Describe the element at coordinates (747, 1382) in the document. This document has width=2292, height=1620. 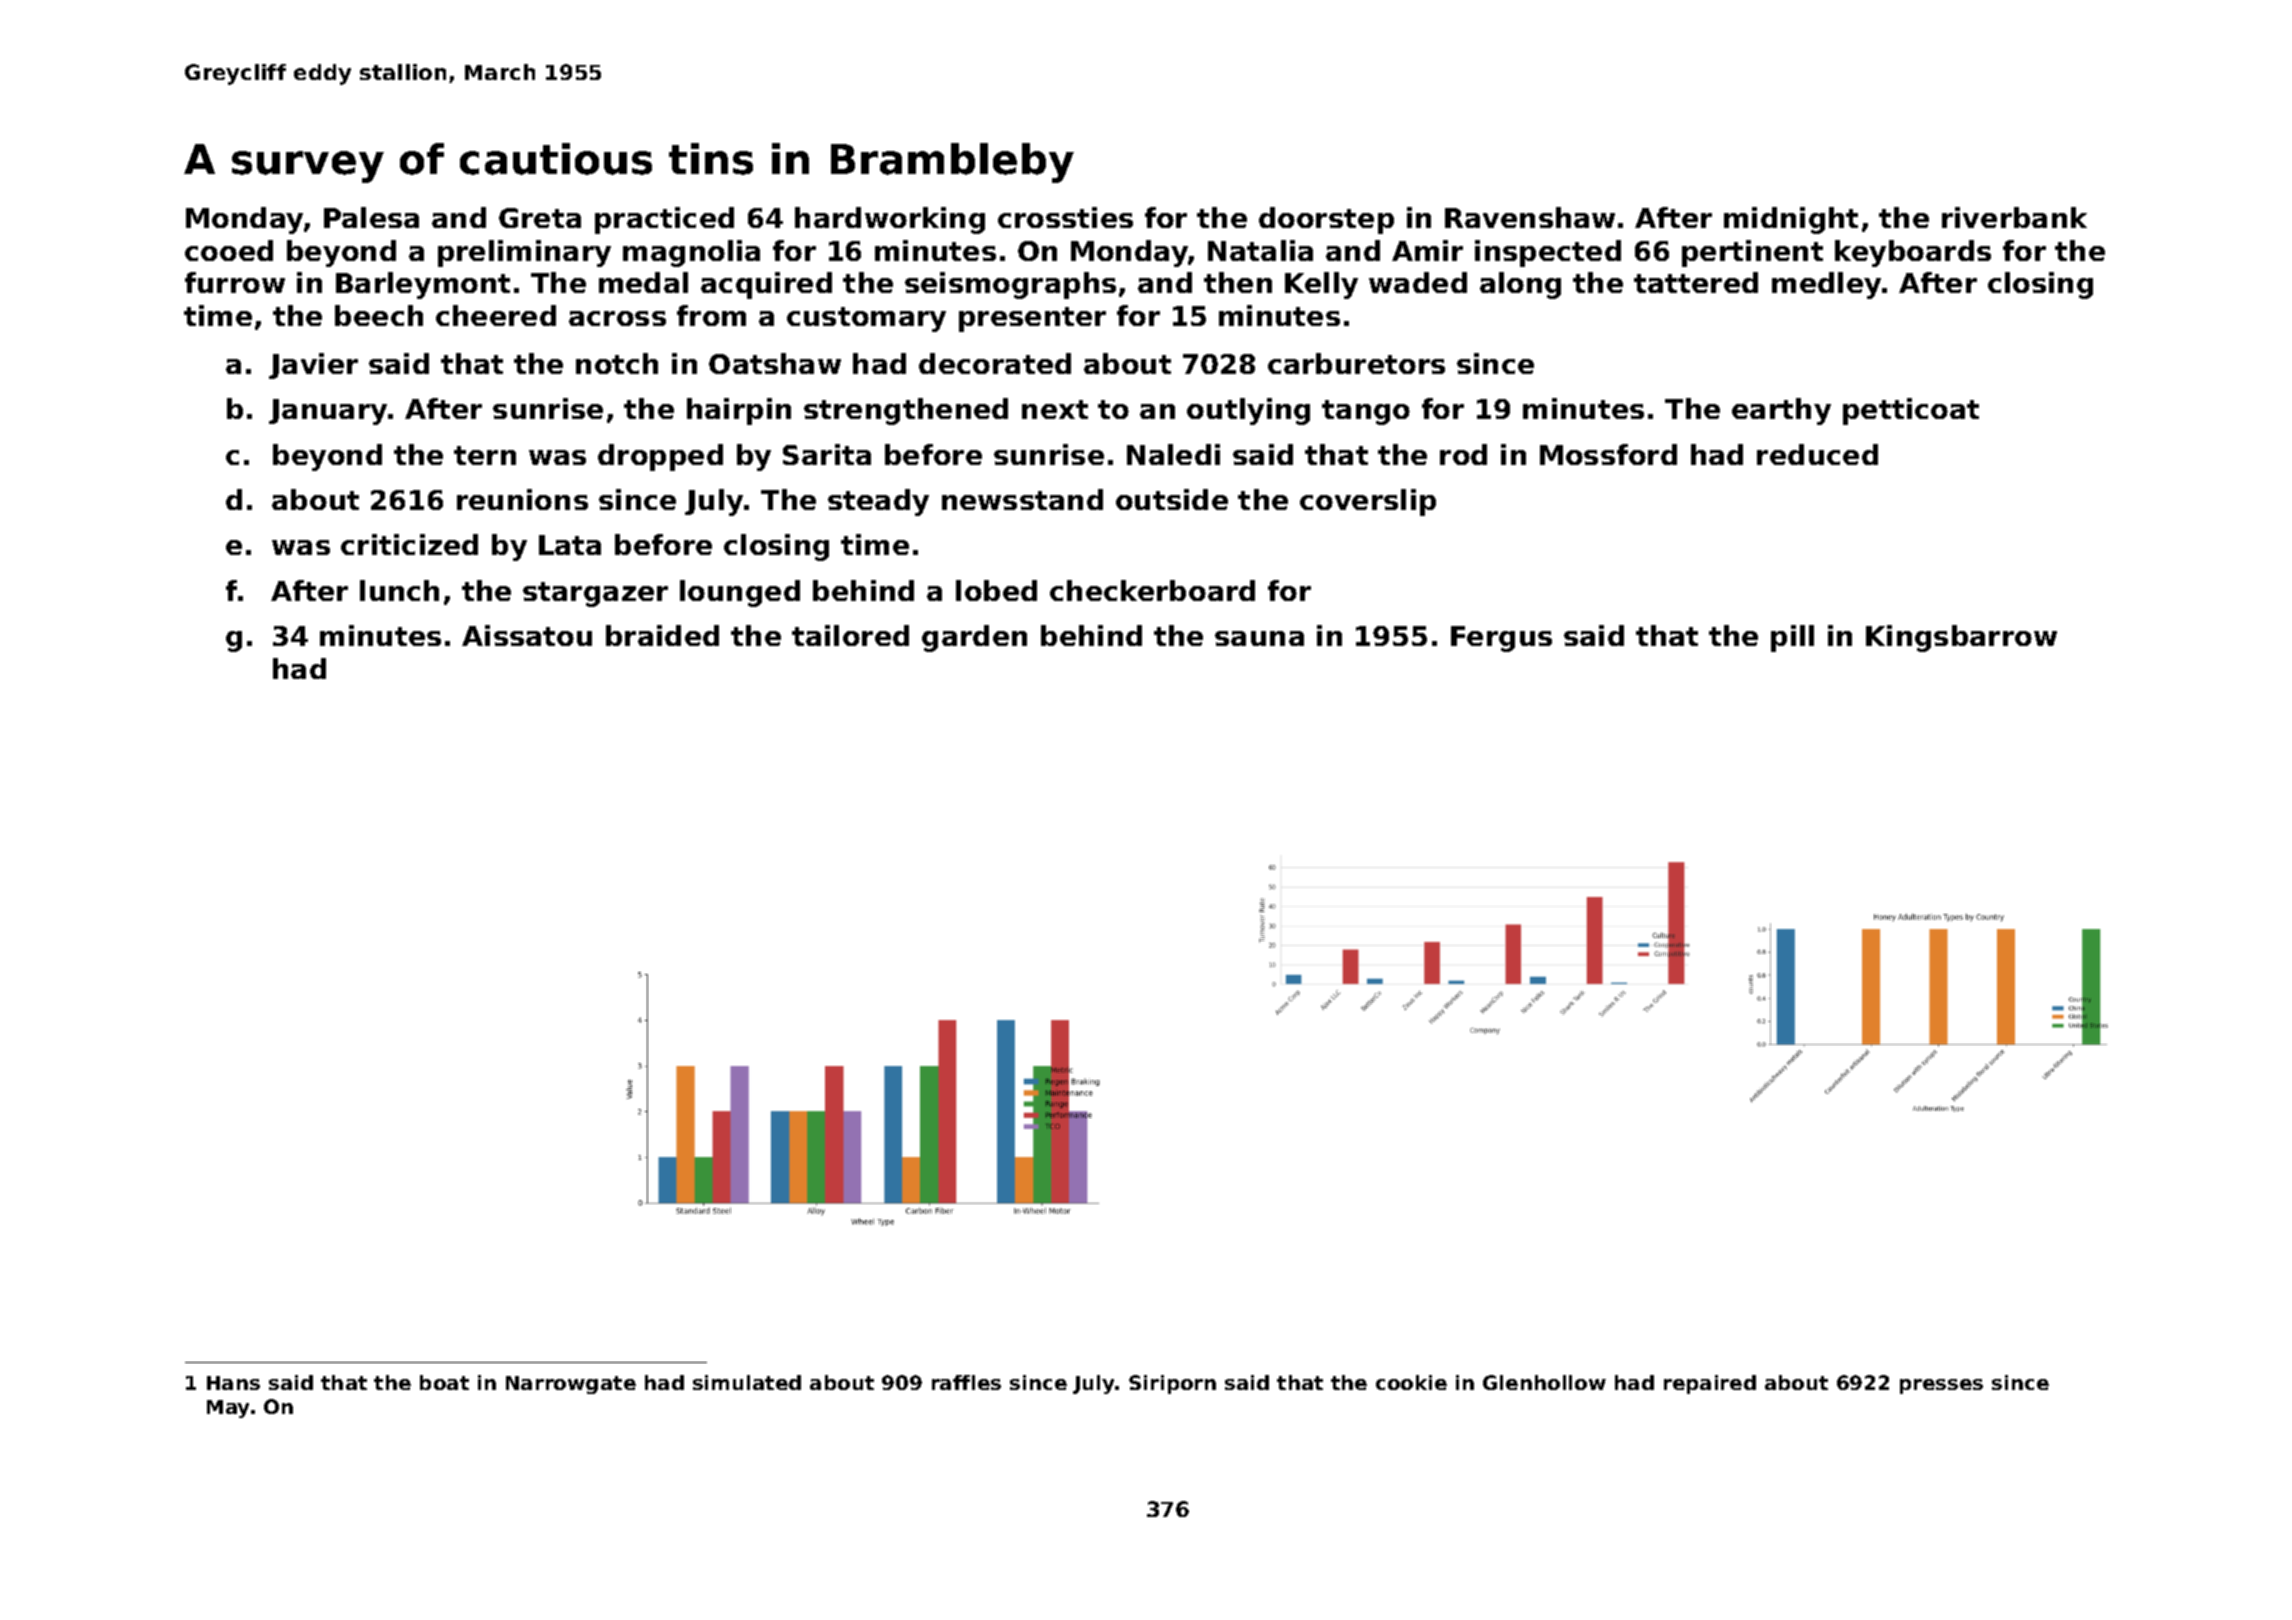
I see `simulated` at that location.
